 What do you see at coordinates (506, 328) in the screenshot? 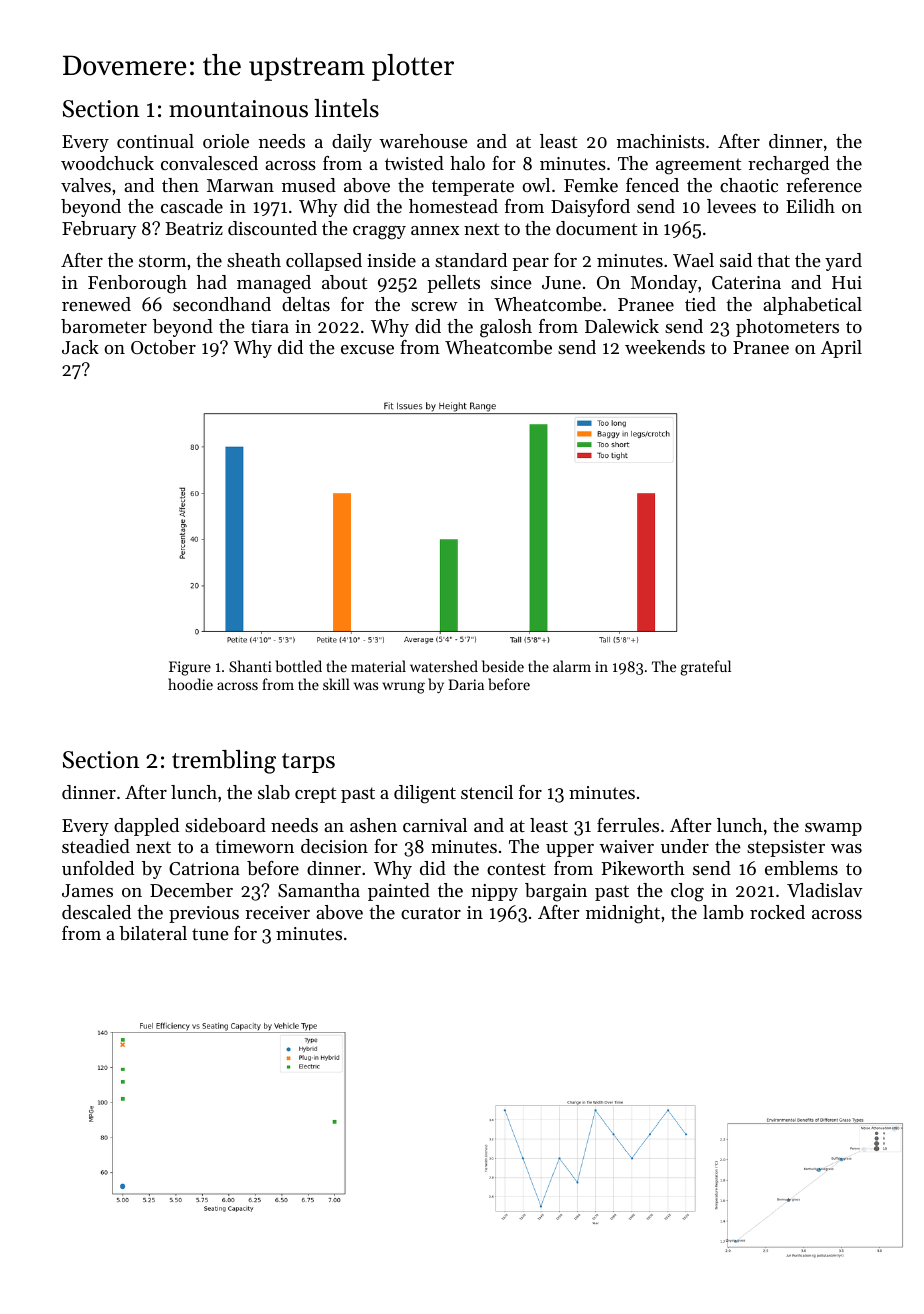
I see `galosh` at bounding box center [506, 328].
